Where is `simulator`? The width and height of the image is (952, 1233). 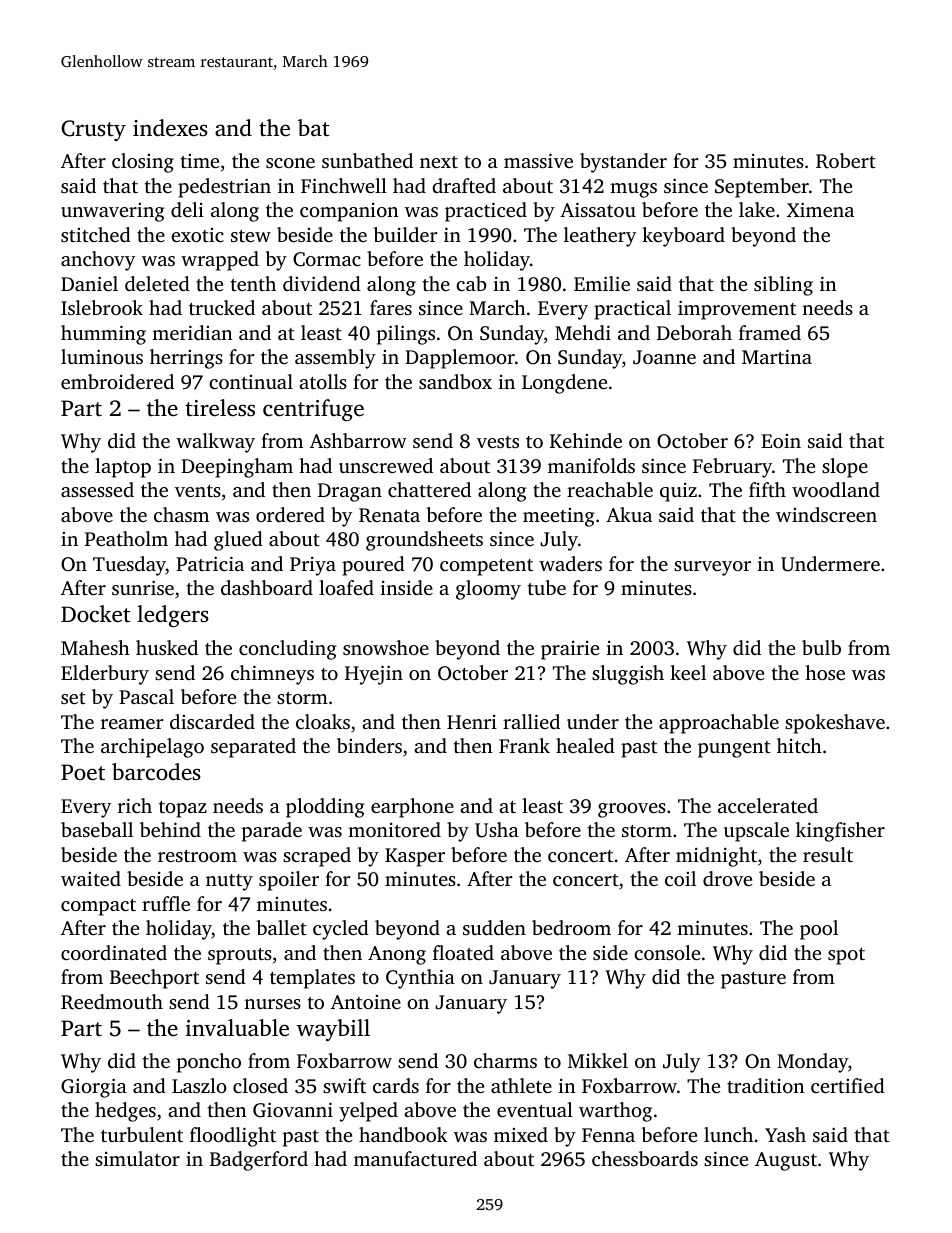
simulator is located at coordinates (137, 1158).
